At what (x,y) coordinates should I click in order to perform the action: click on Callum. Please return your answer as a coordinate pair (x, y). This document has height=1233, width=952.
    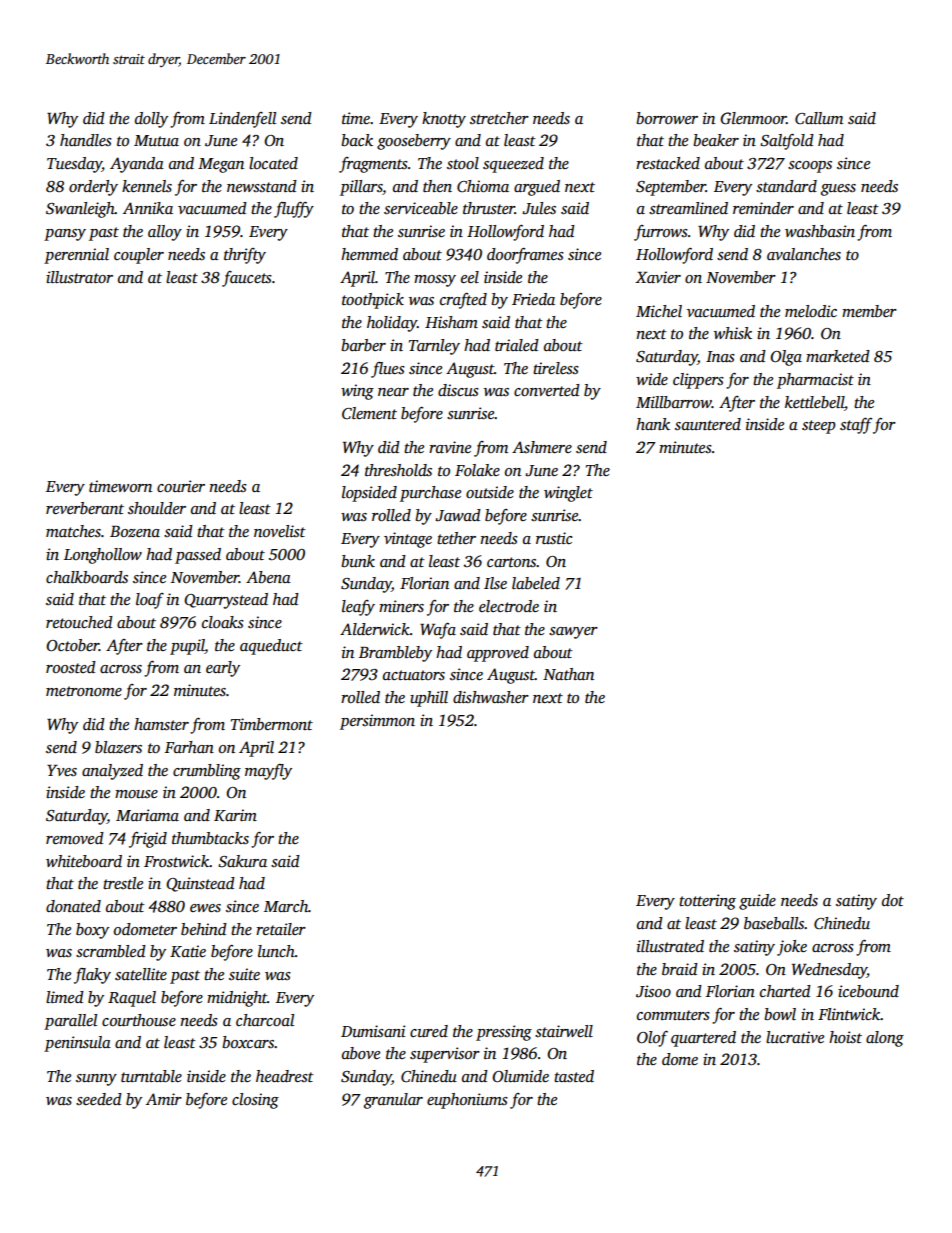
    Looking at the image, I should click on (819, 118).
